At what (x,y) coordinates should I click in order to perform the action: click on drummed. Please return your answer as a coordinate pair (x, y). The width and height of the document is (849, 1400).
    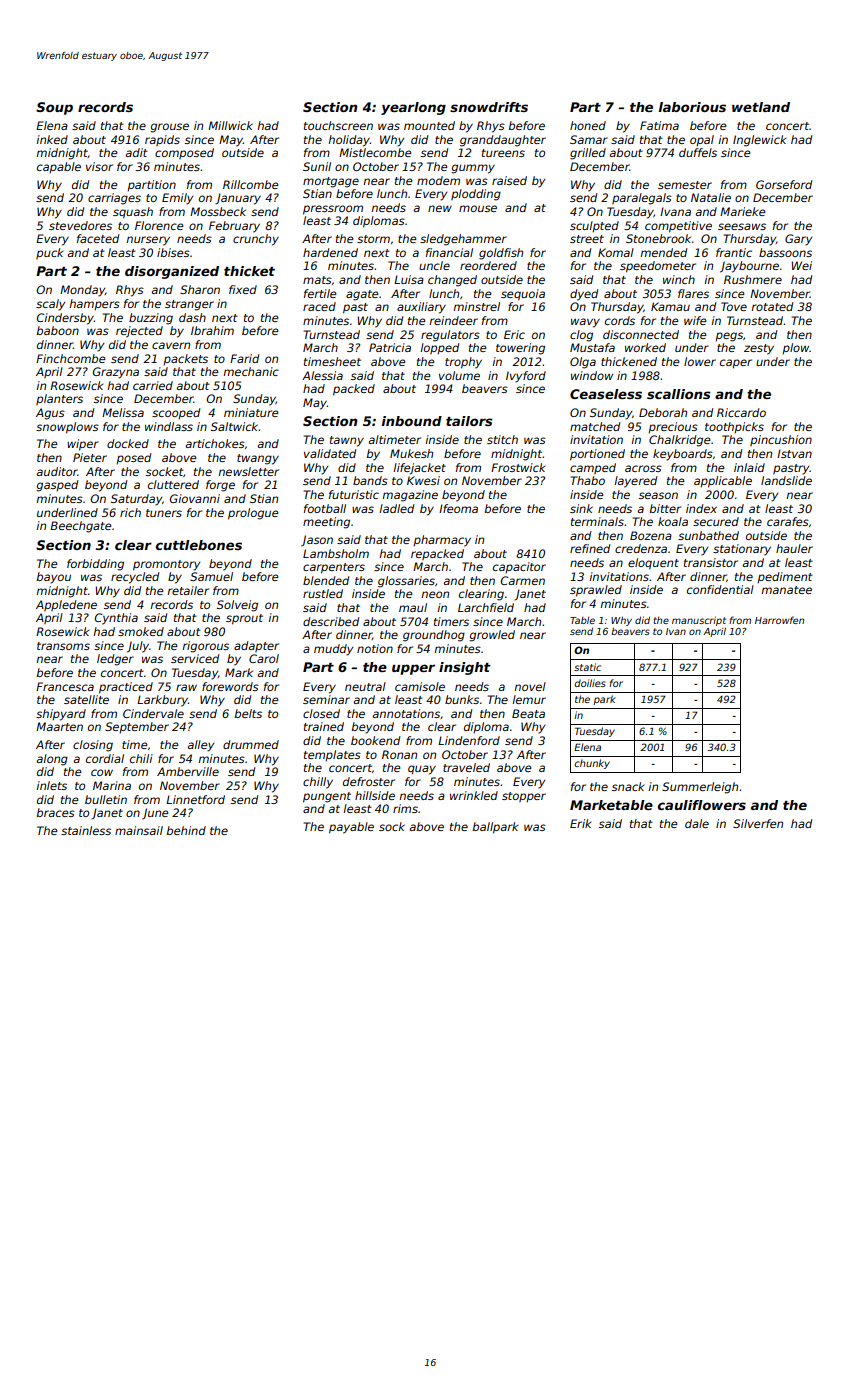
    Looking at the image, I should click on (251, 744).
